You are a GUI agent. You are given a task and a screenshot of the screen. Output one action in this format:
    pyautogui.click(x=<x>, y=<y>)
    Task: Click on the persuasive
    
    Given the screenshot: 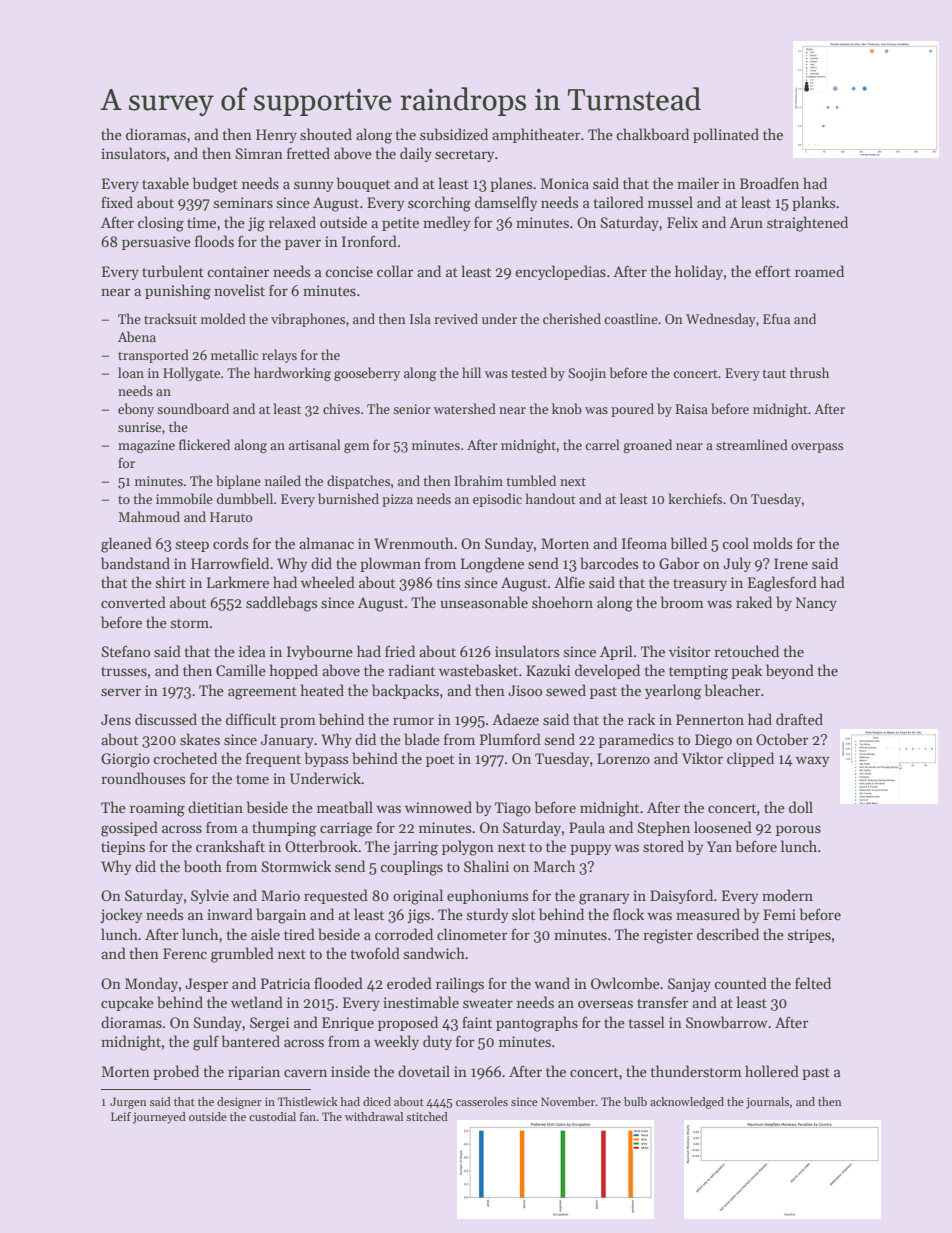 What is the action you would take?
    pyautogui.click(x=156, y=243)
